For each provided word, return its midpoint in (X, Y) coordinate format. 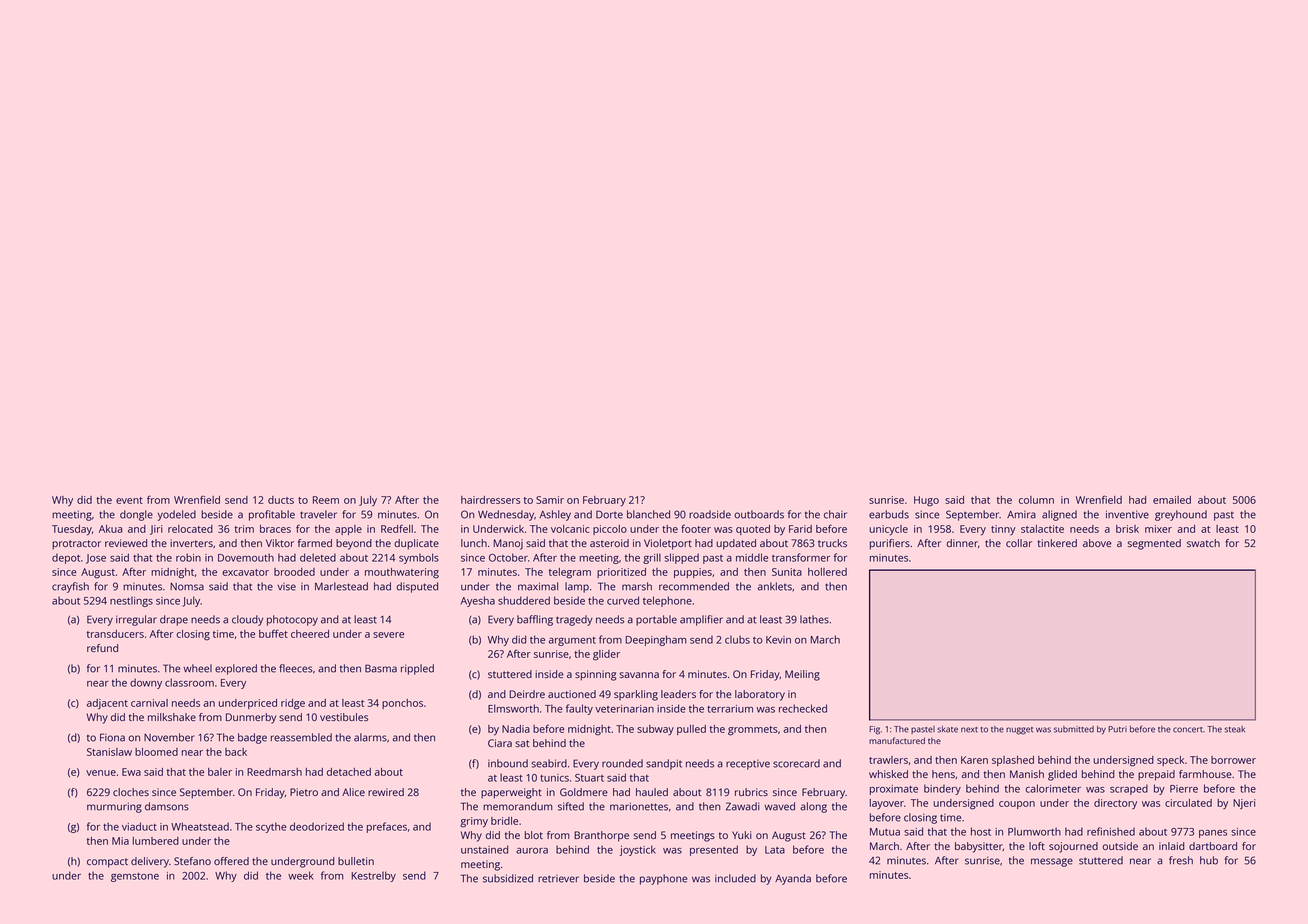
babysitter (979, 847)
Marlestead (341, 586)
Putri (1117, 729)
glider (606, 655)
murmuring (114, 807)
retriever (558, 879)
